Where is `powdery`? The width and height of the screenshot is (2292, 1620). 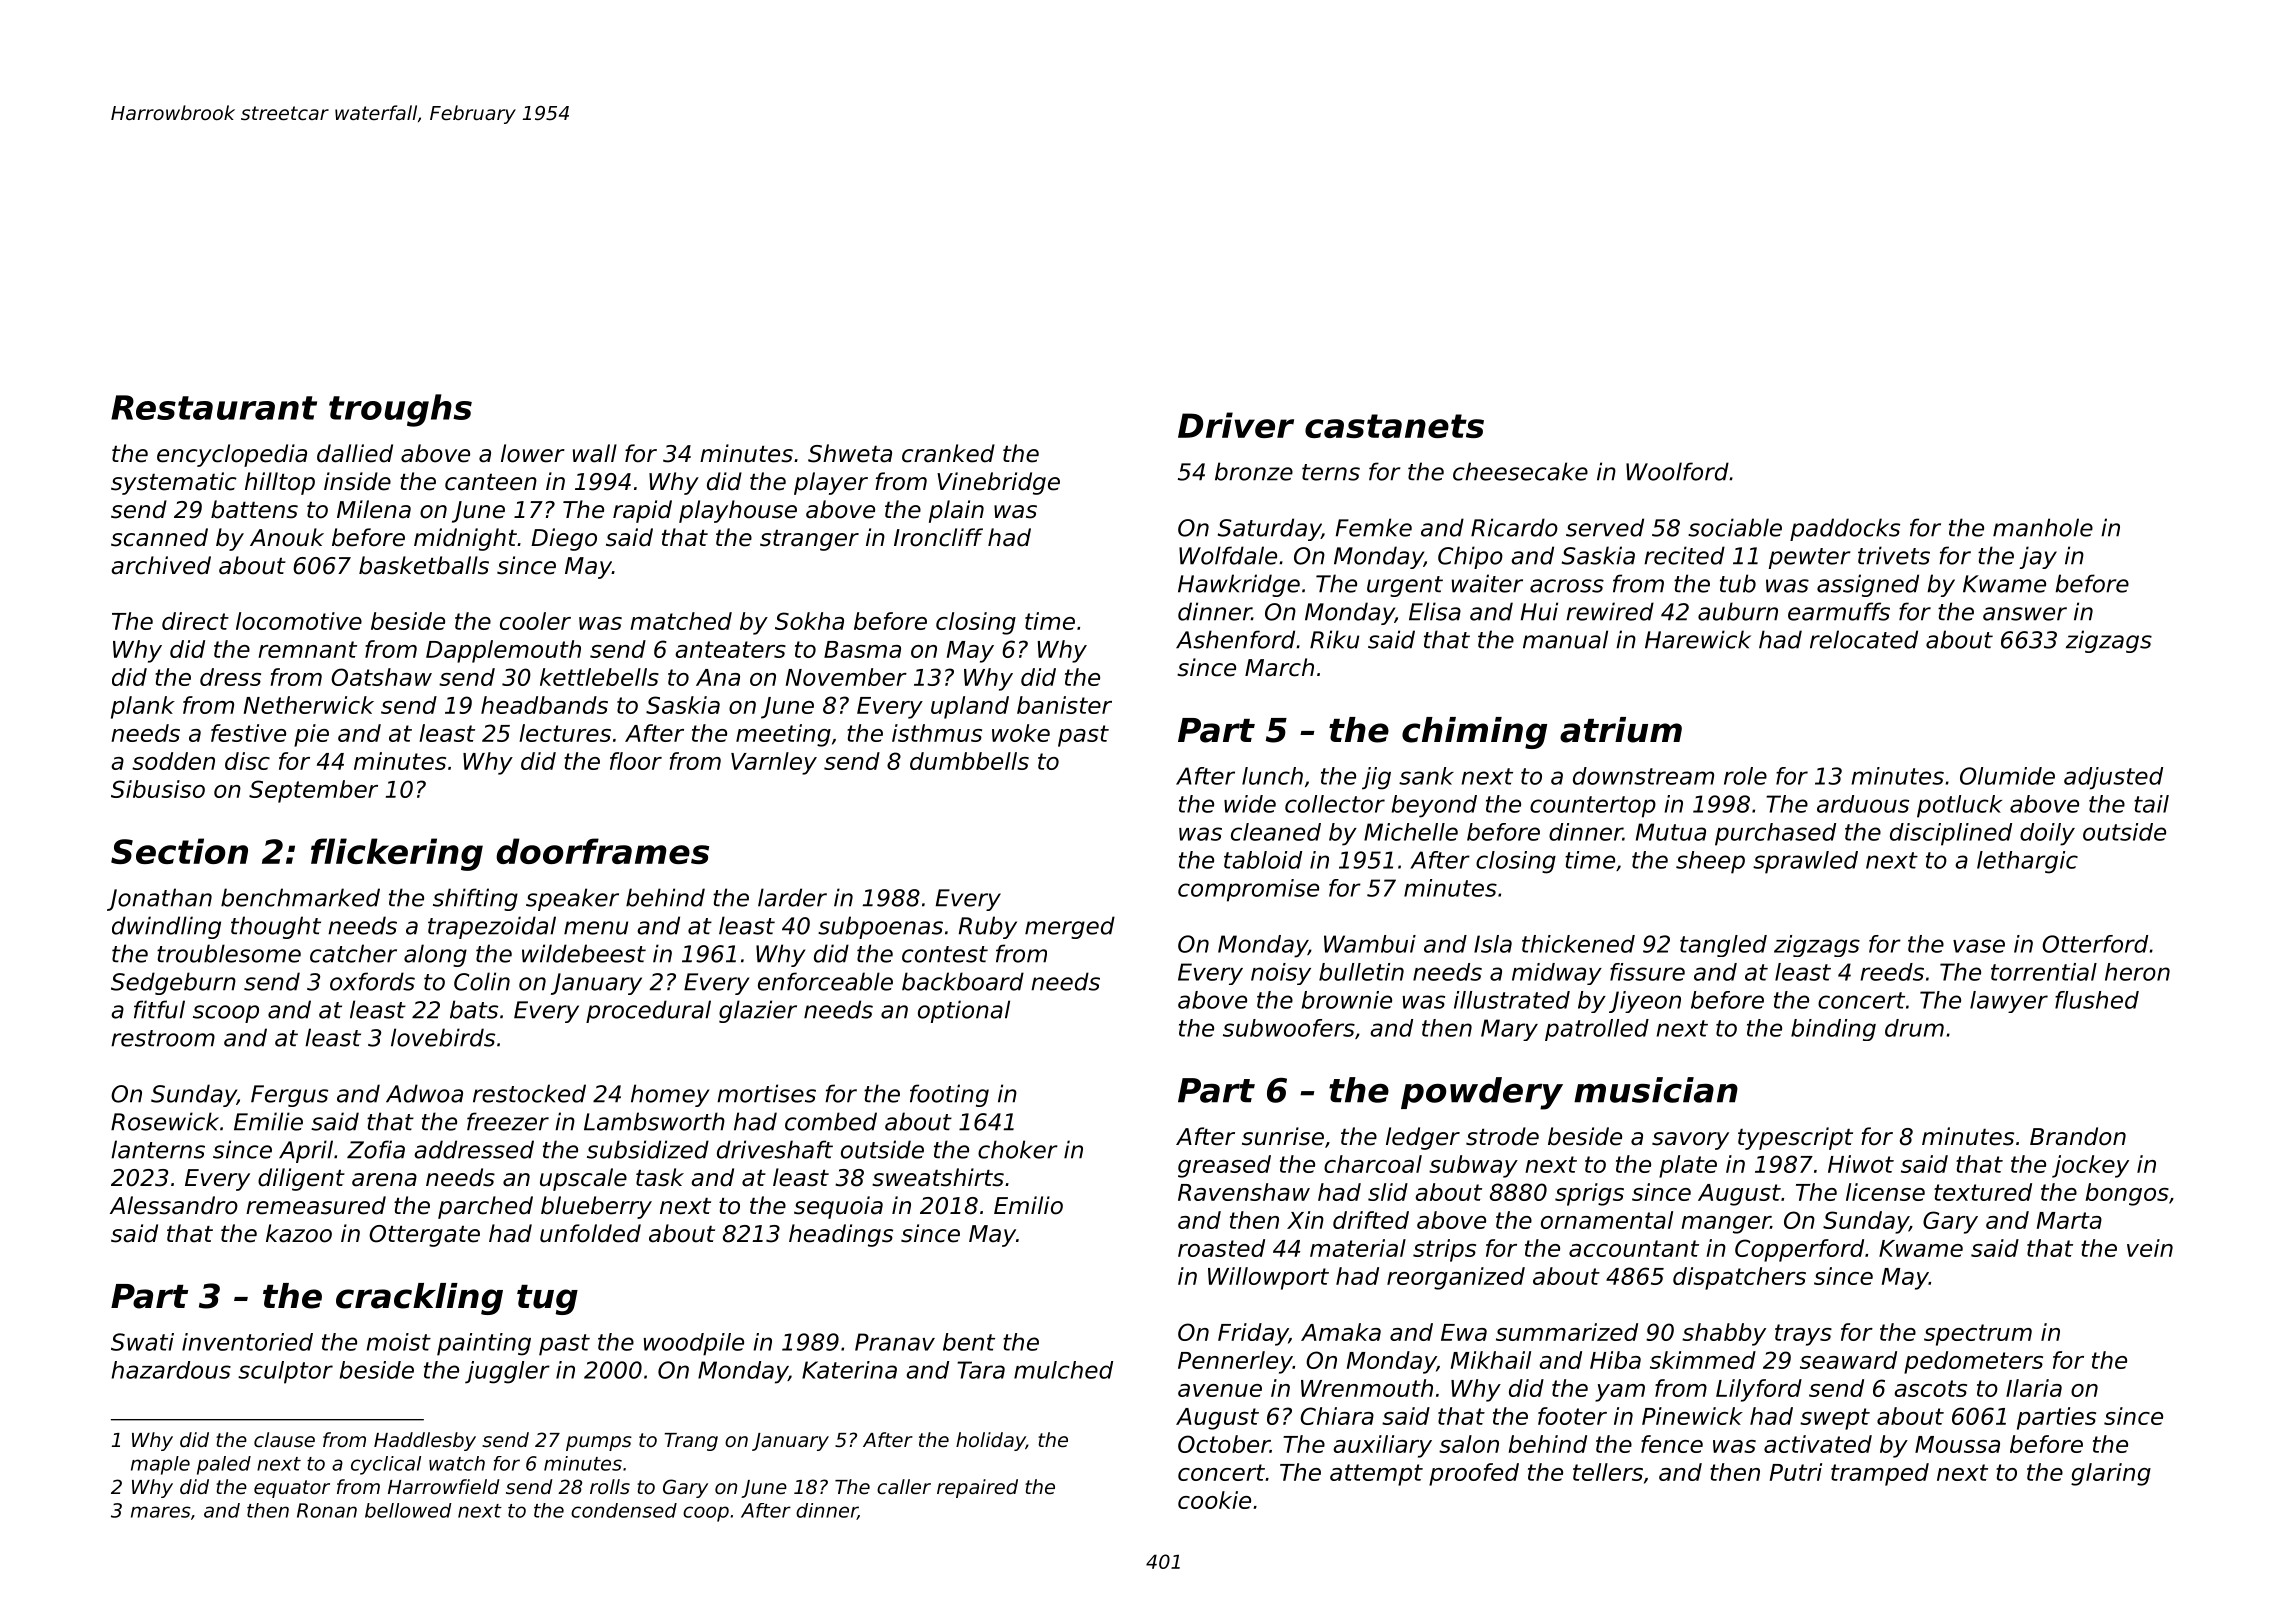
powdery is located at coordinates (1482, 1093).
